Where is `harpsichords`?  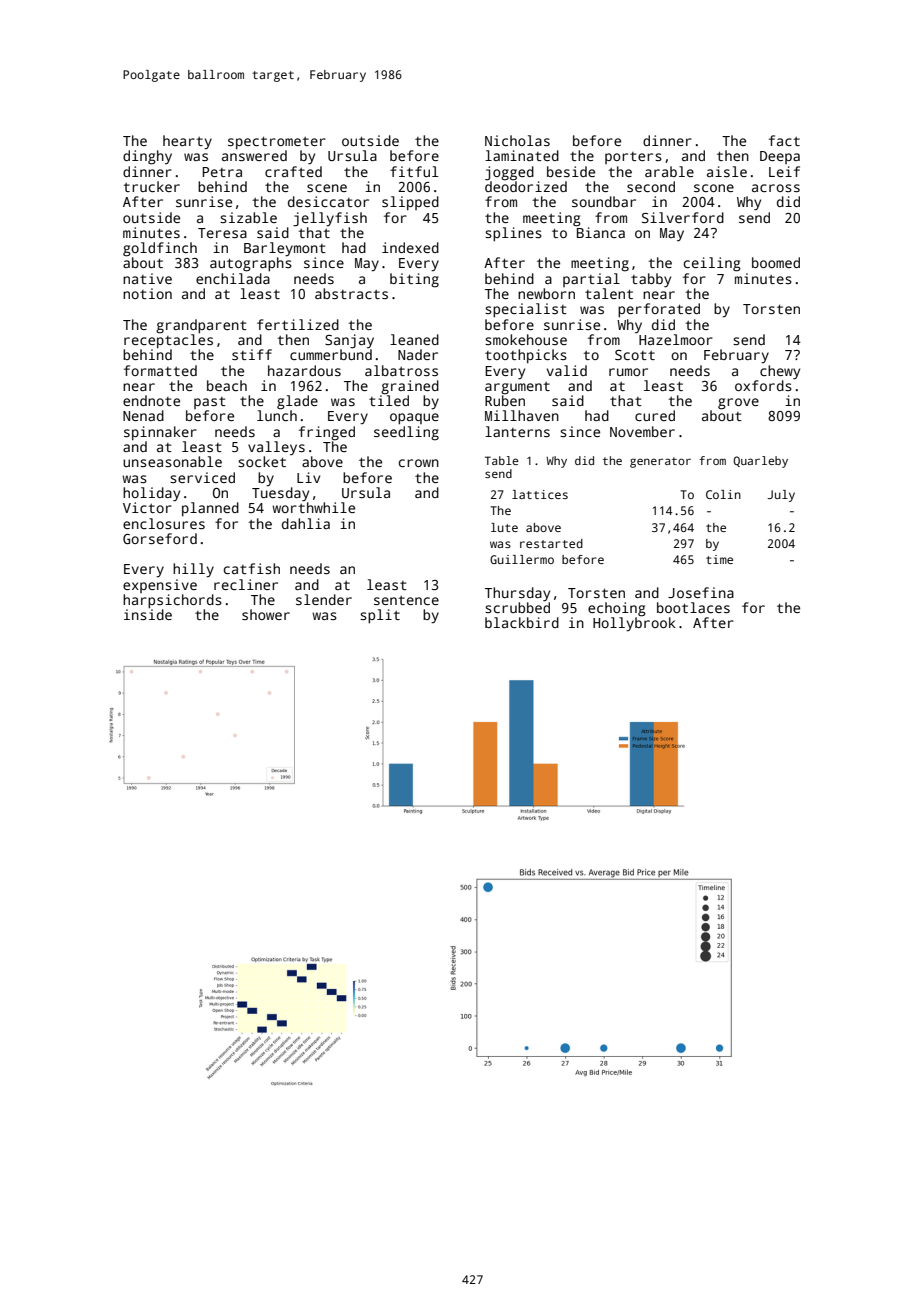
harpsichords is located at coordinates (172, 601).
